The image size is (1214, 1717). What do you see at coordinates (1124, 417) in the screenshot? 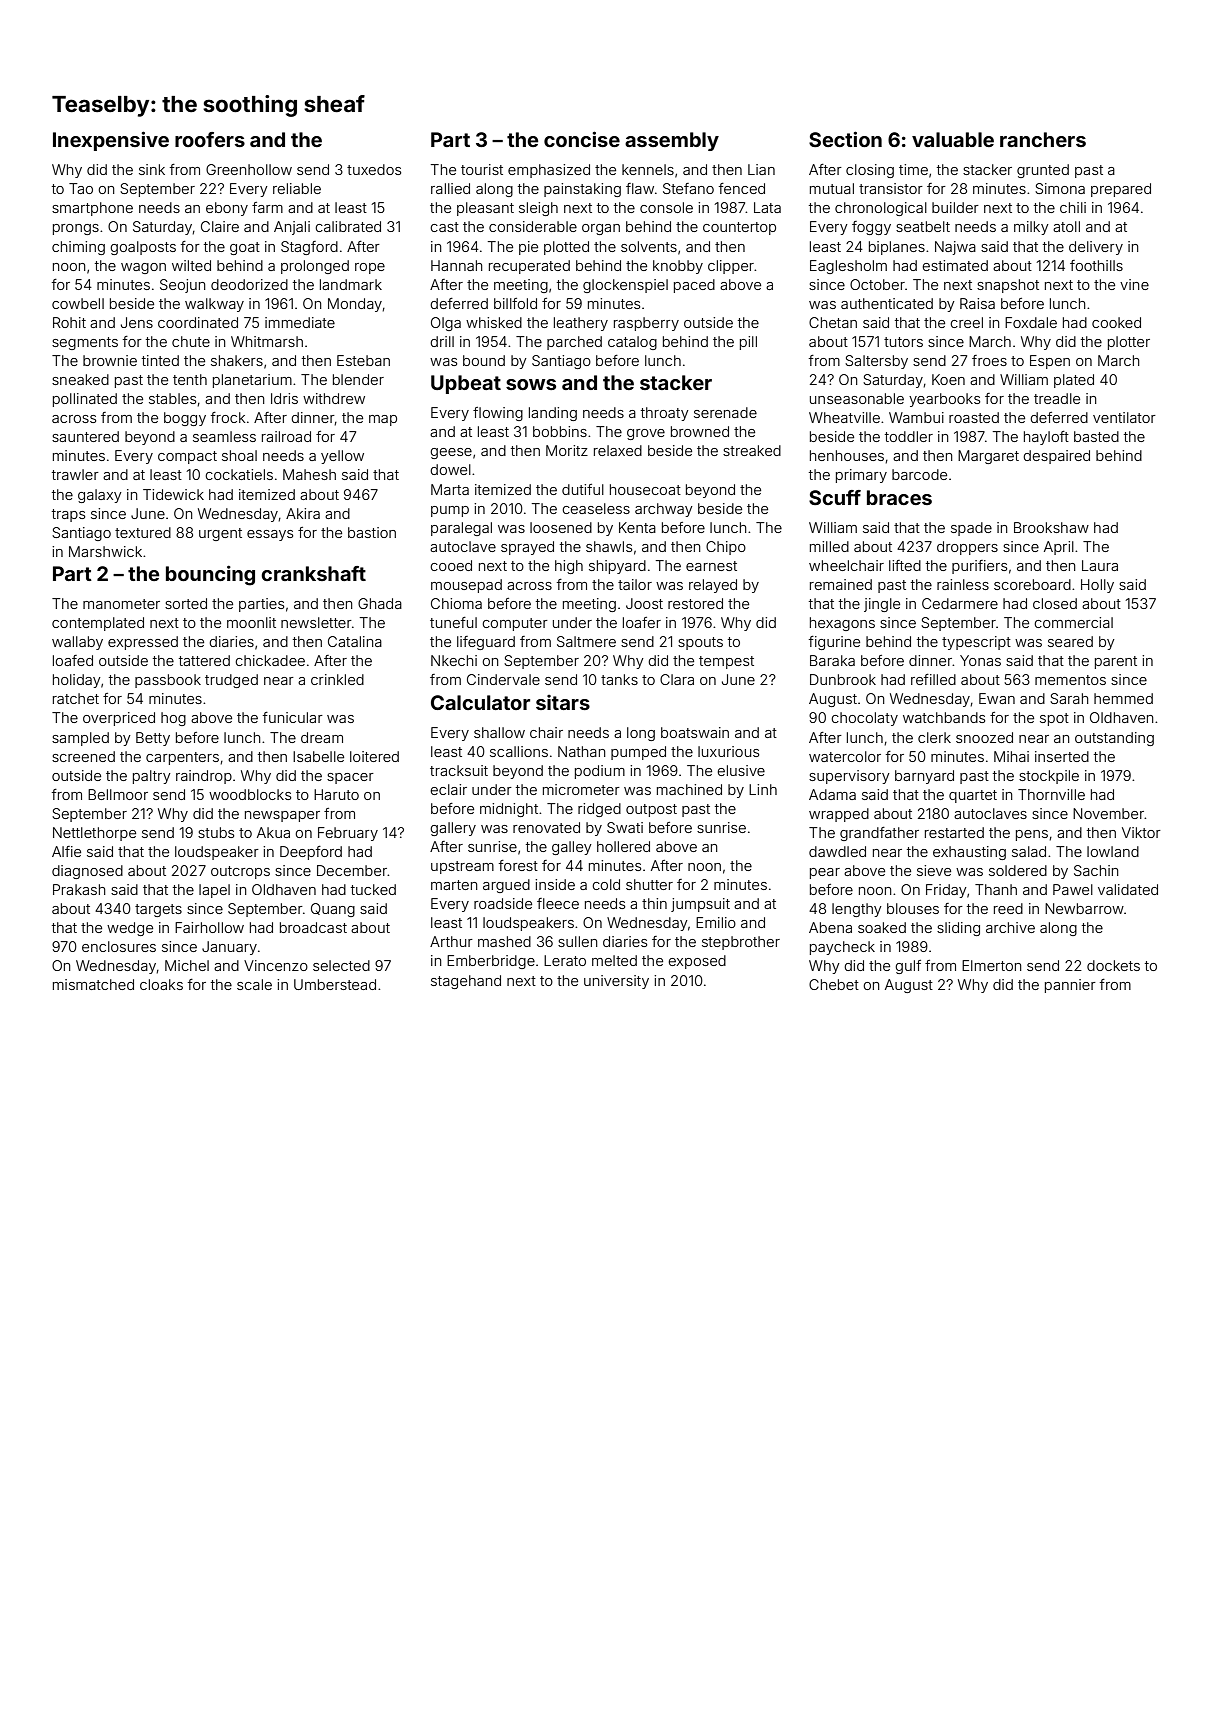
I see `ventilator` at bounding box center [1124, 417].
